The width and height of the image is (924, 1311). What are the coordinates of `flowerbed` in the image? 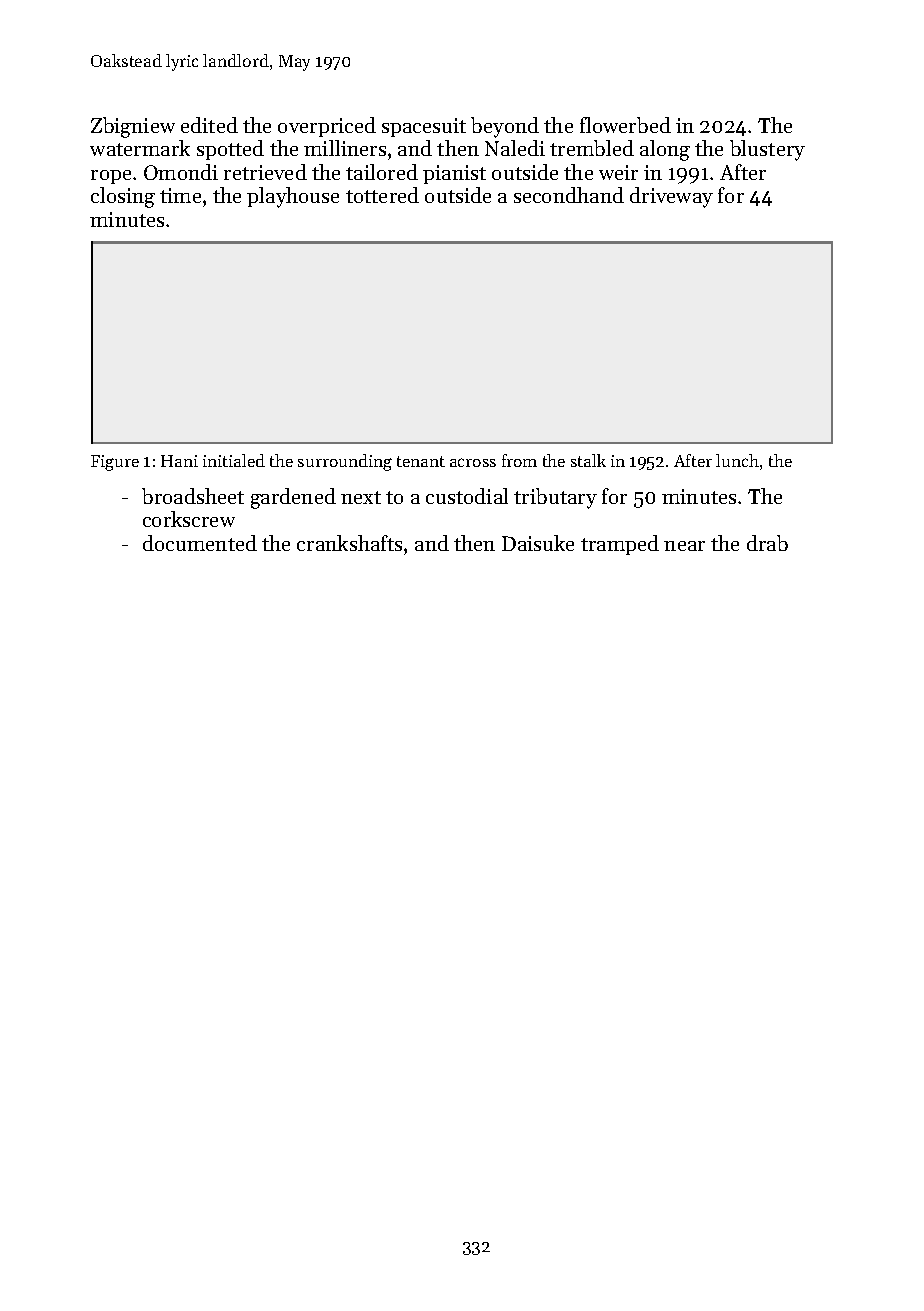 It's located at (625, 125).
